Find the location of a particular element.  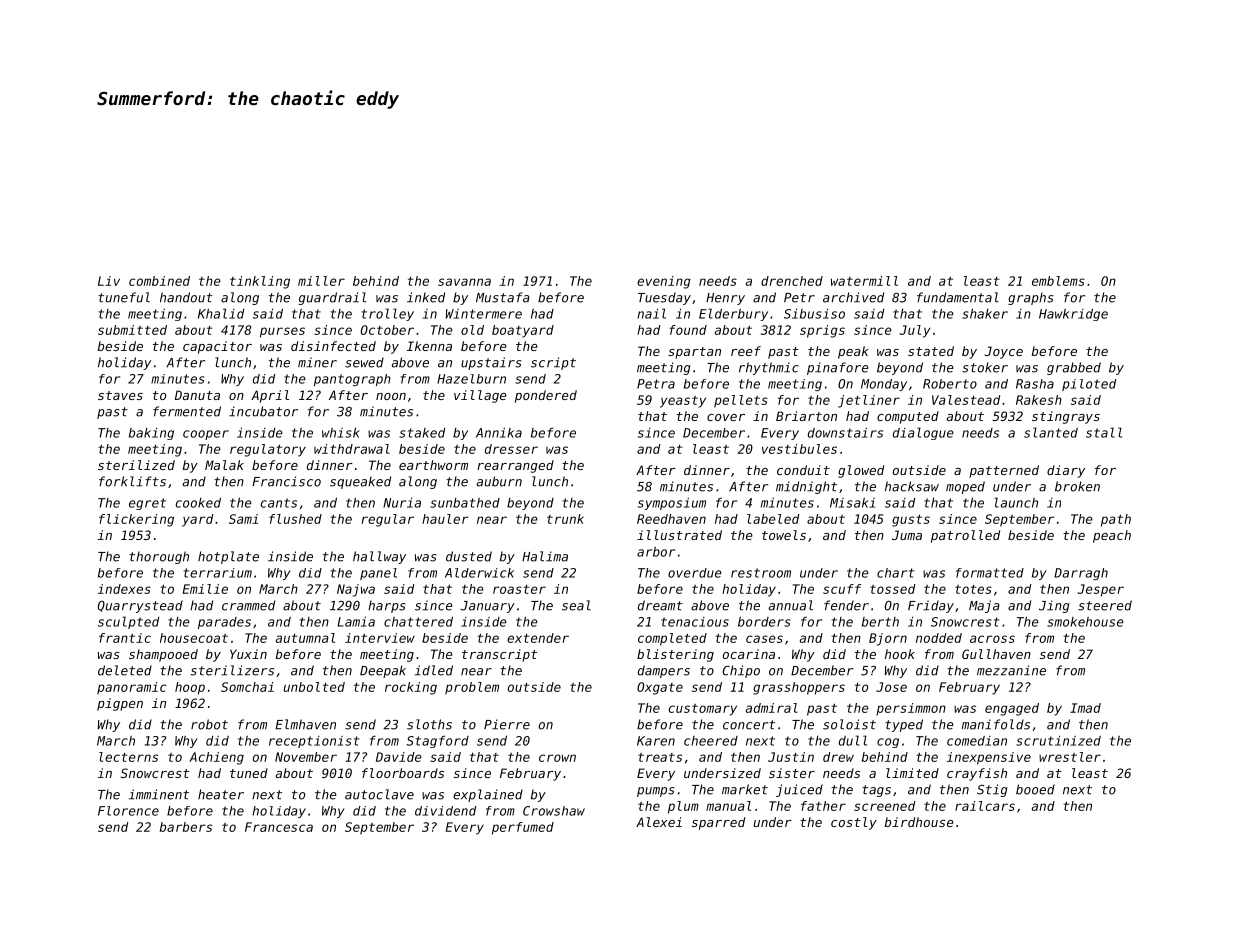

baking is located at coordinates (151, 434).
